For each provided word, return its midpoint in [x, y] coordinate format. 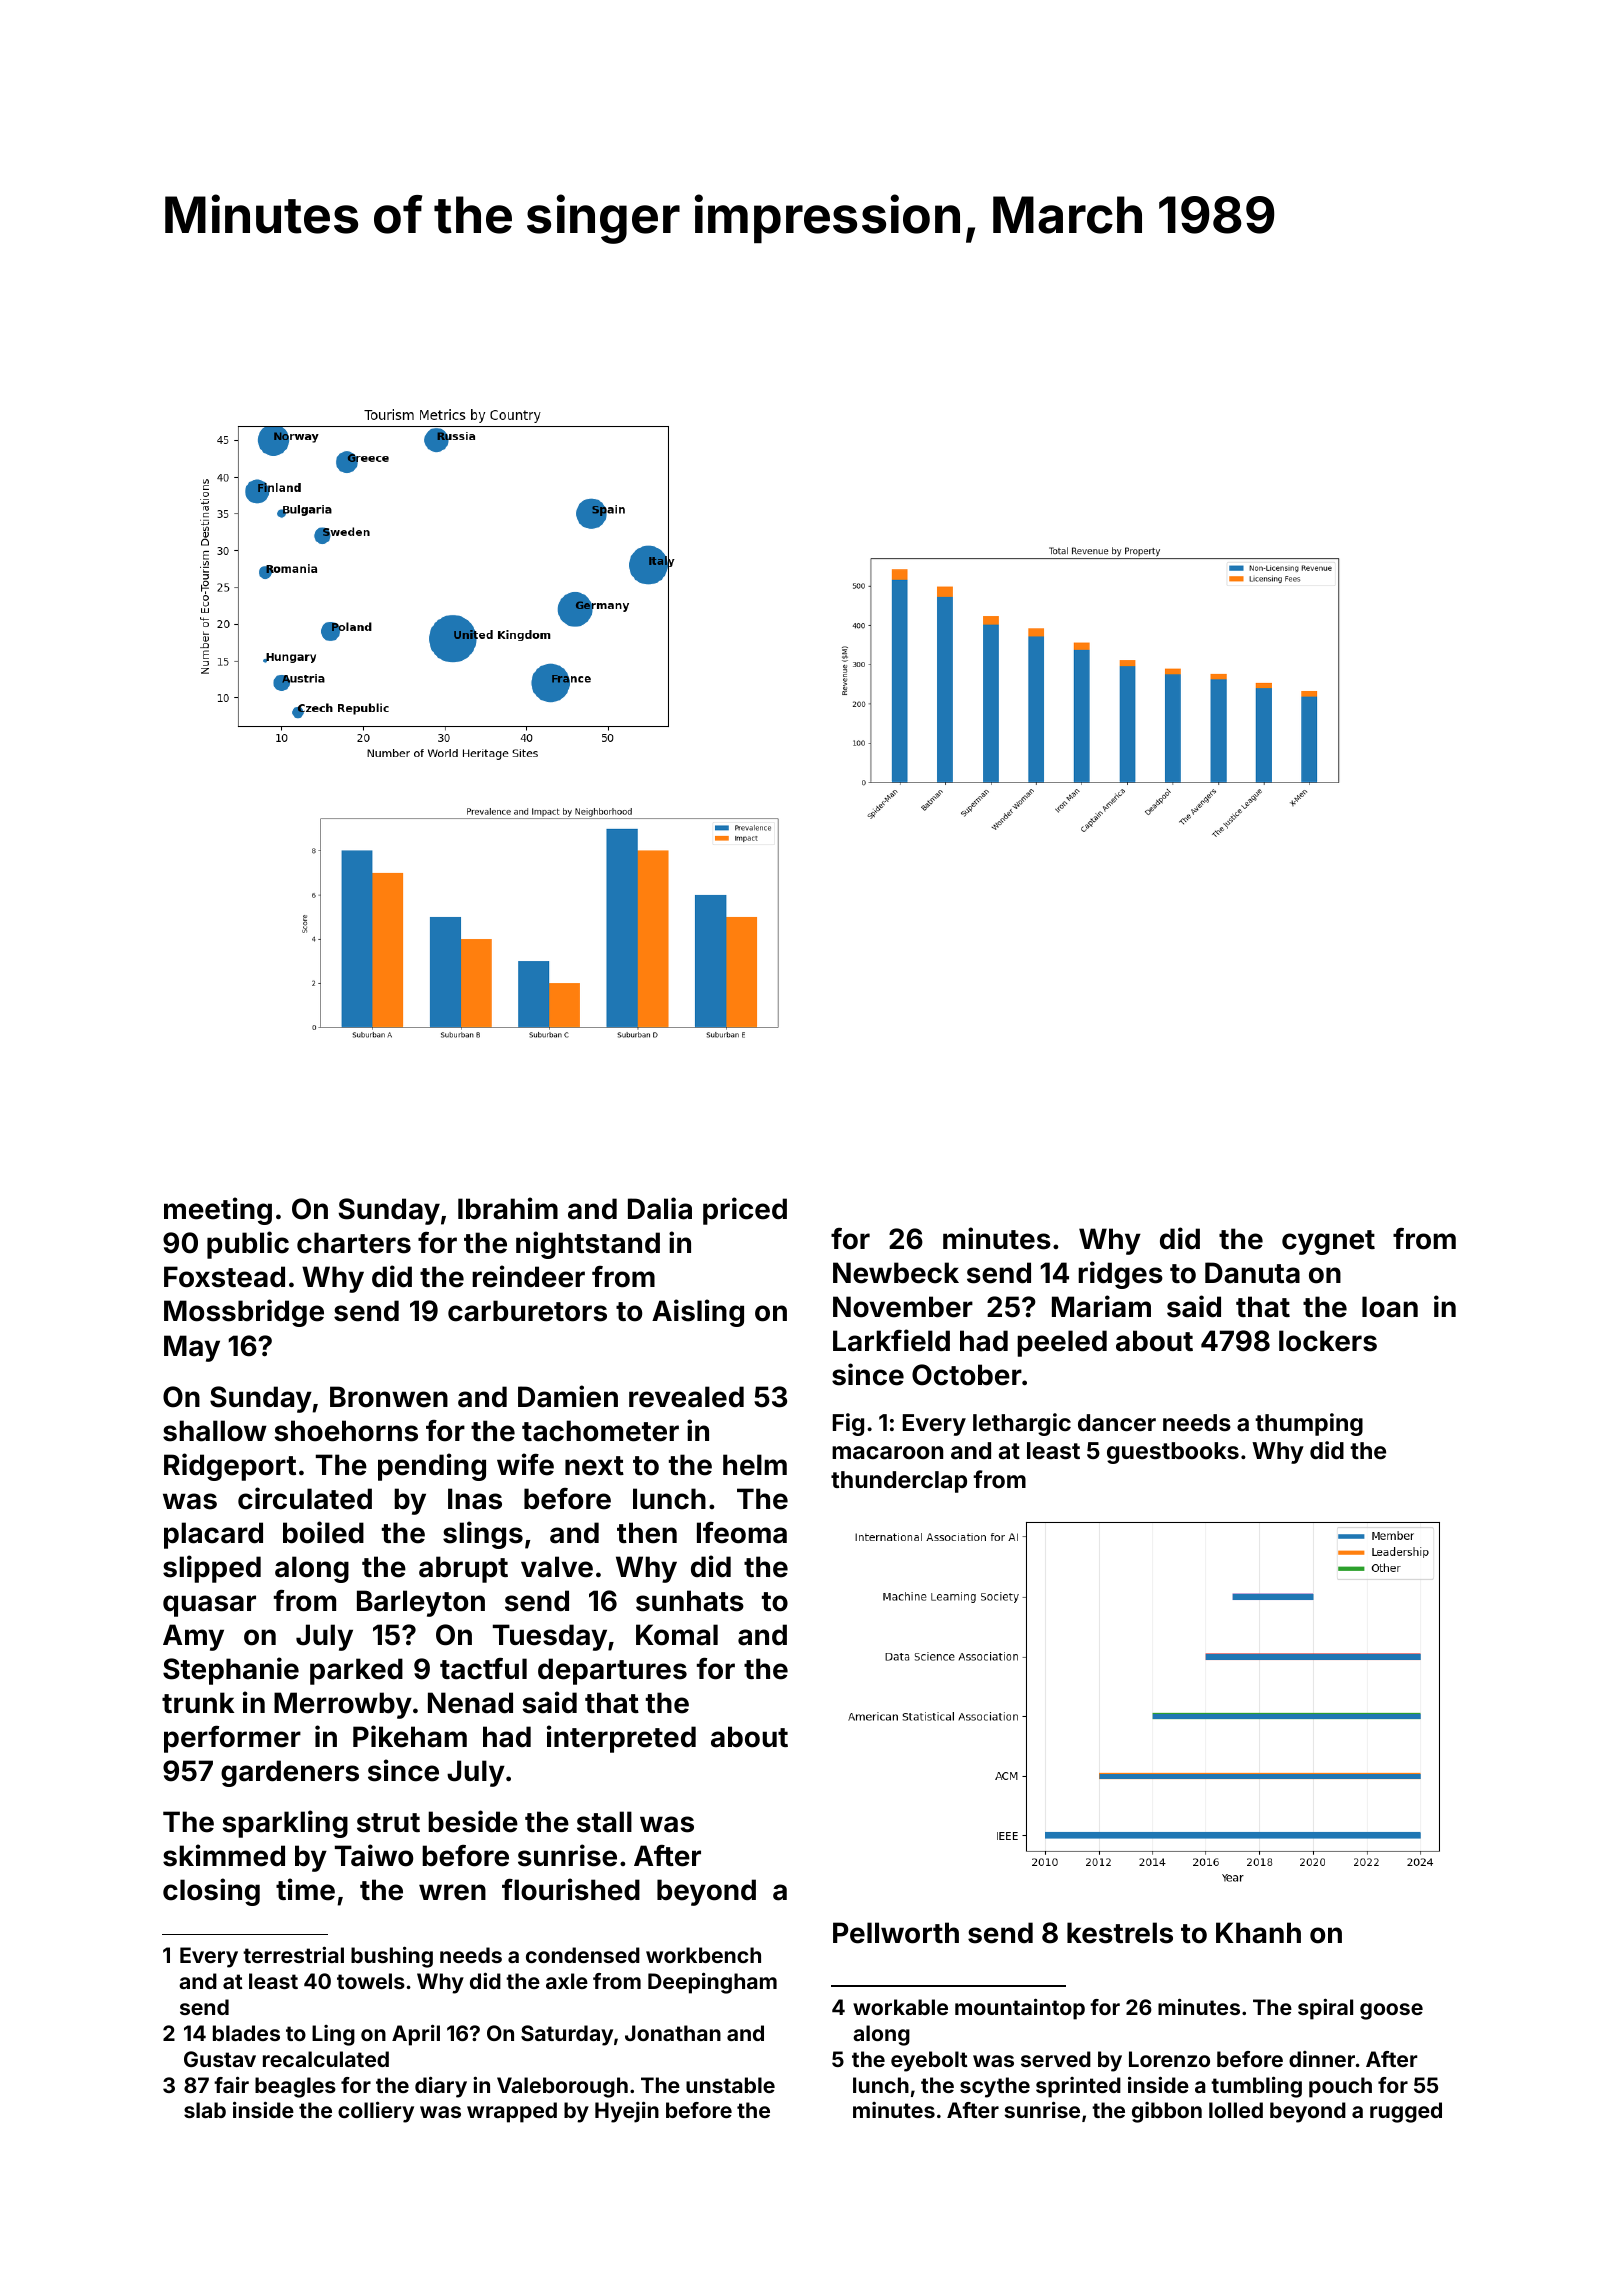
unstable [730, 2085]
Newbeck [896, 1273]
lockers [1328, 1341]
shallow [215, 1431]
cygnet [1328, 1242]
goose [1391, 2011]
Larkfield [891, 1340]
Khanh [1258, 1933]
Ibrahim [508, 1208]
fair [231, 2084]
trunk [198, 1702]
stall [604, 1822]
